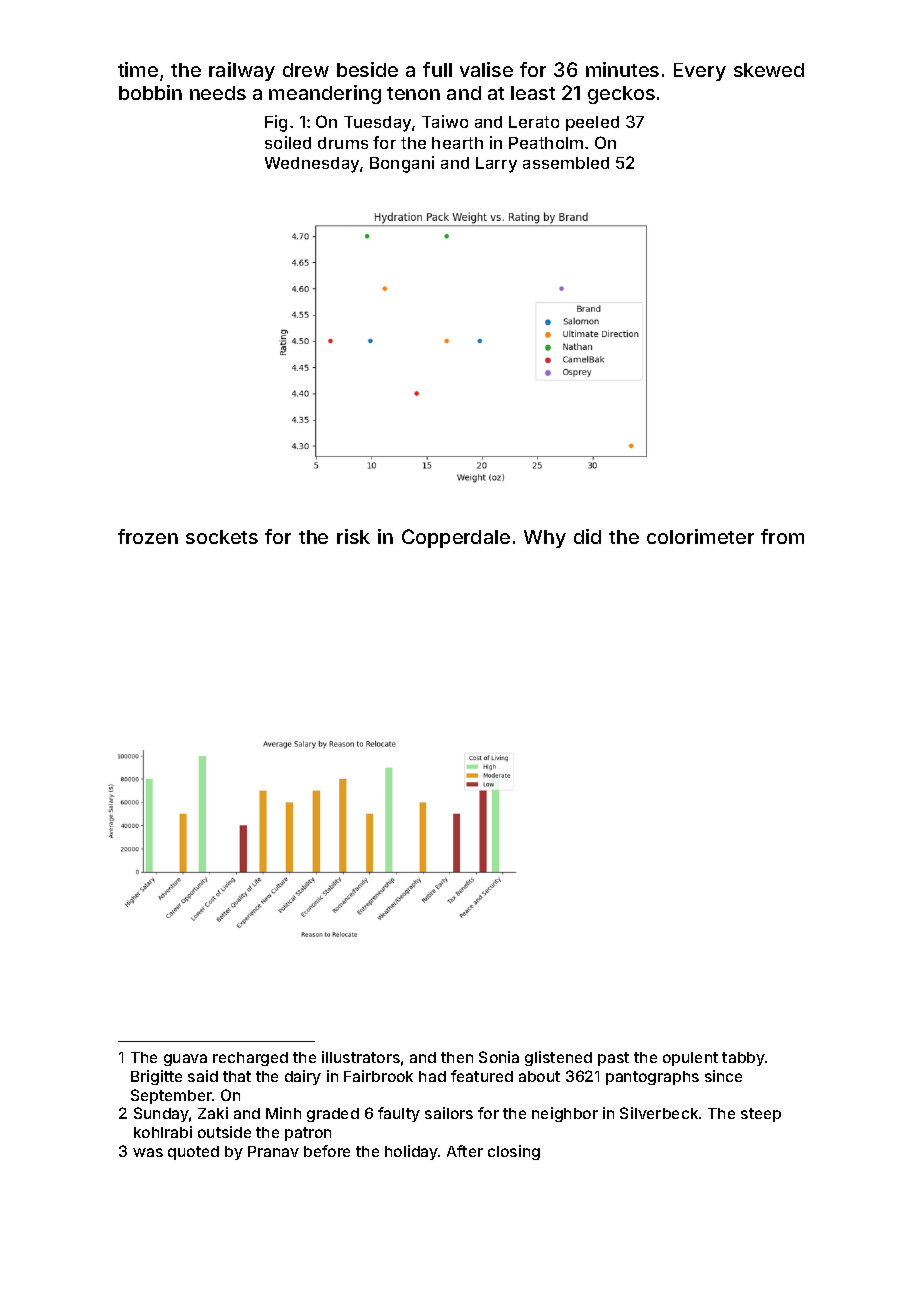  I want to click on tabby, so click(743, 1059).
